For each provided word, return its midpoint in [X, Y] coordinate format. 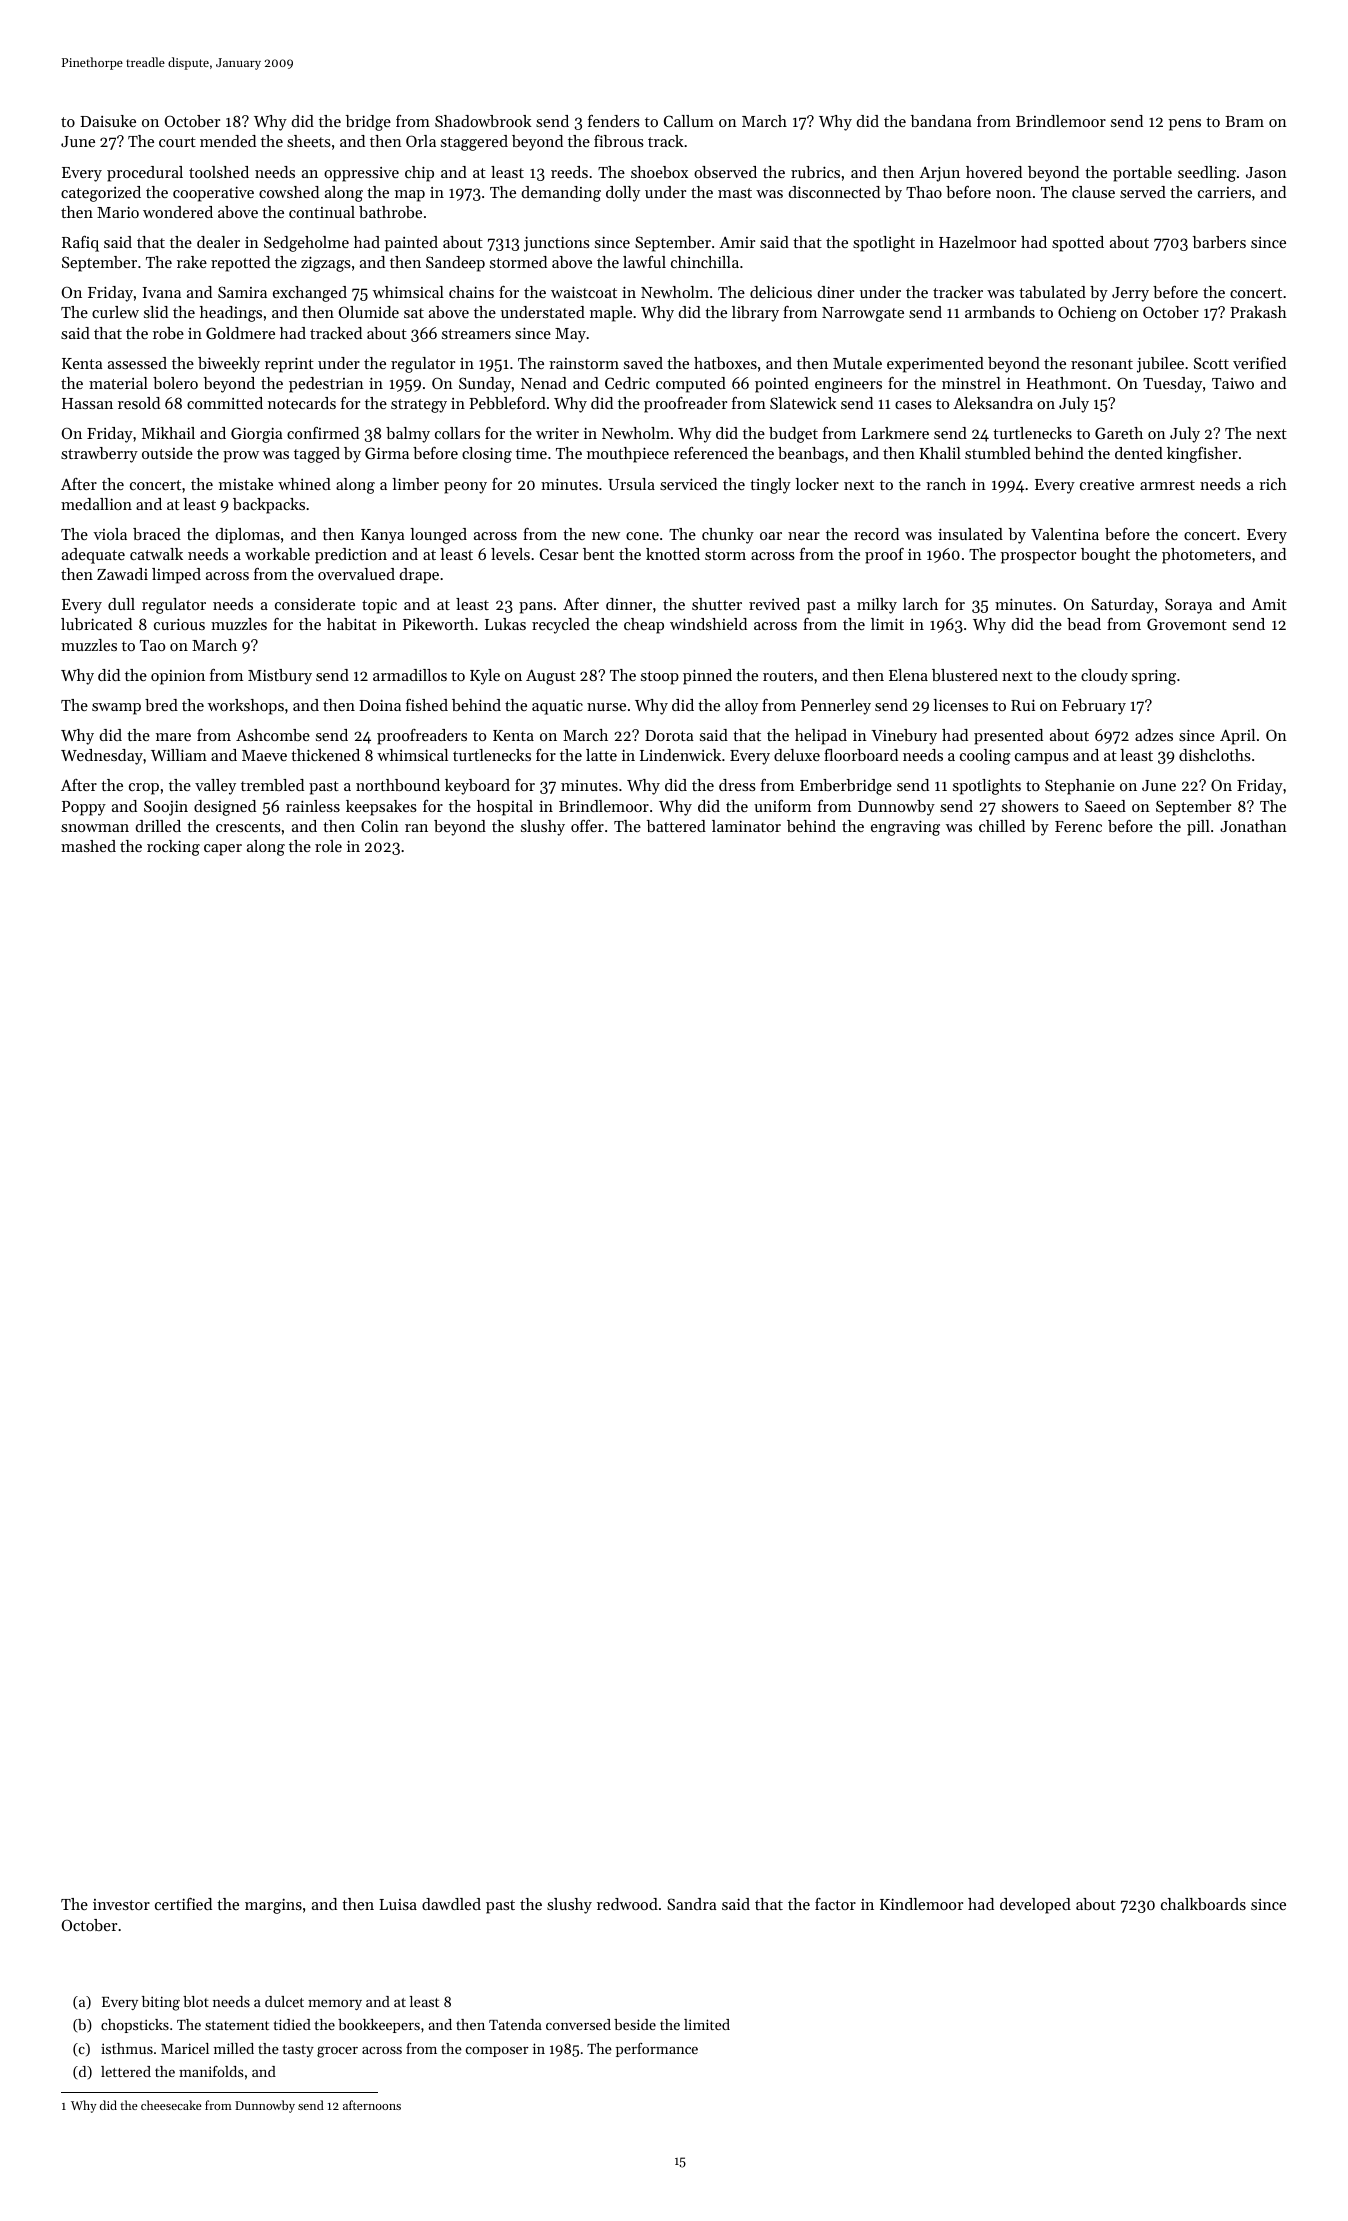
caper [223, 850]
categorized [101, 194]
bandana [941, 121]
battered [676, 826]
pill [1198, 828]
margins [273, 1906]
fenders [614, 121]
